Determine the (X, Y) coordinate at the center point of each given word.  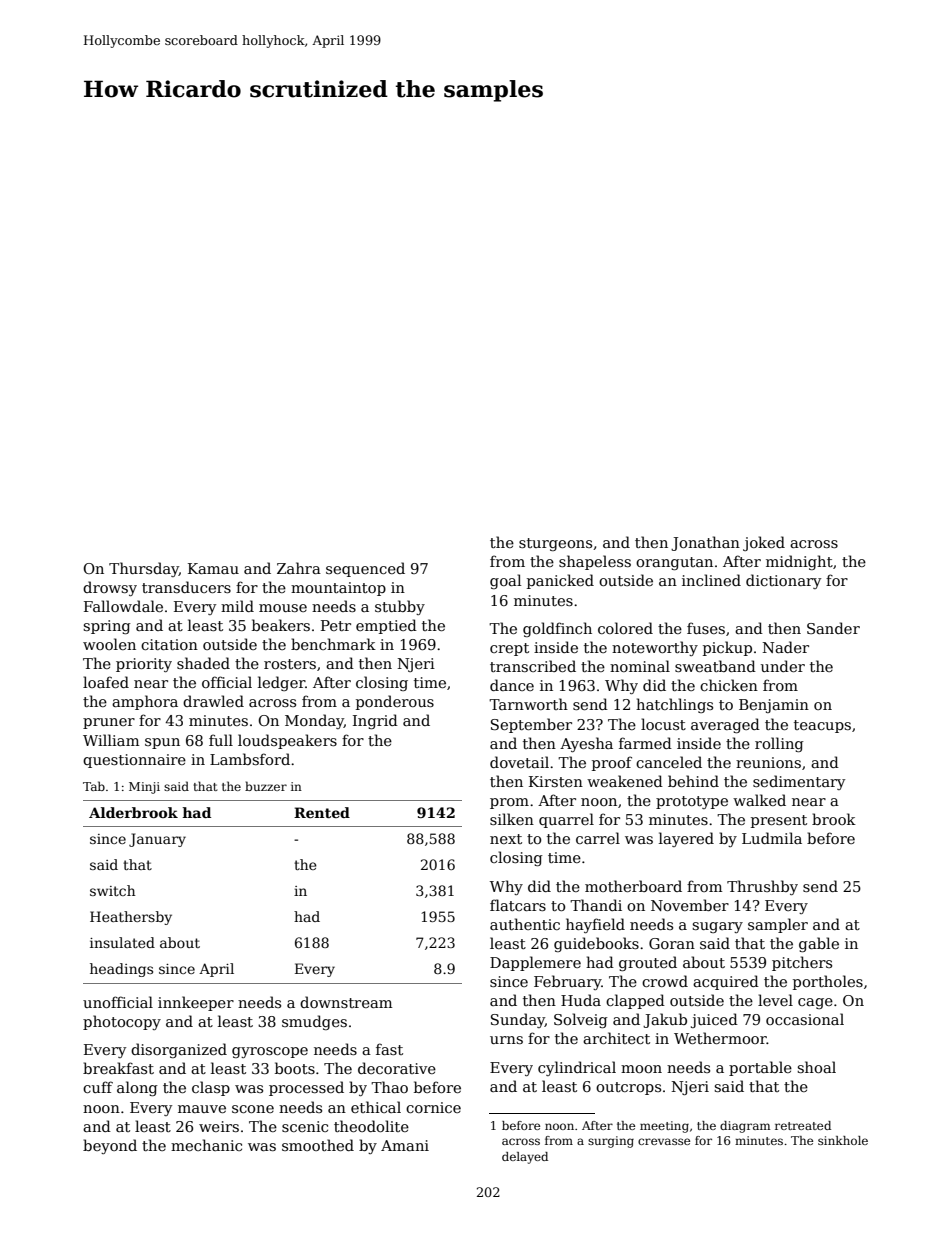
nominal (640, 666)
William (111, 740)
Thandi (596, 905)
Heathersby (131, 918)
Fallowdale (123, 606)
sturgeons (555, 544)
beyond (110, 1146)
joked (764, 543)
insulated (122, 942)
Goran (672, 943)
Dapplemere (535, 963)
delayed (525, 1158)
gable (819, 944)
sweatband (715, 666)
